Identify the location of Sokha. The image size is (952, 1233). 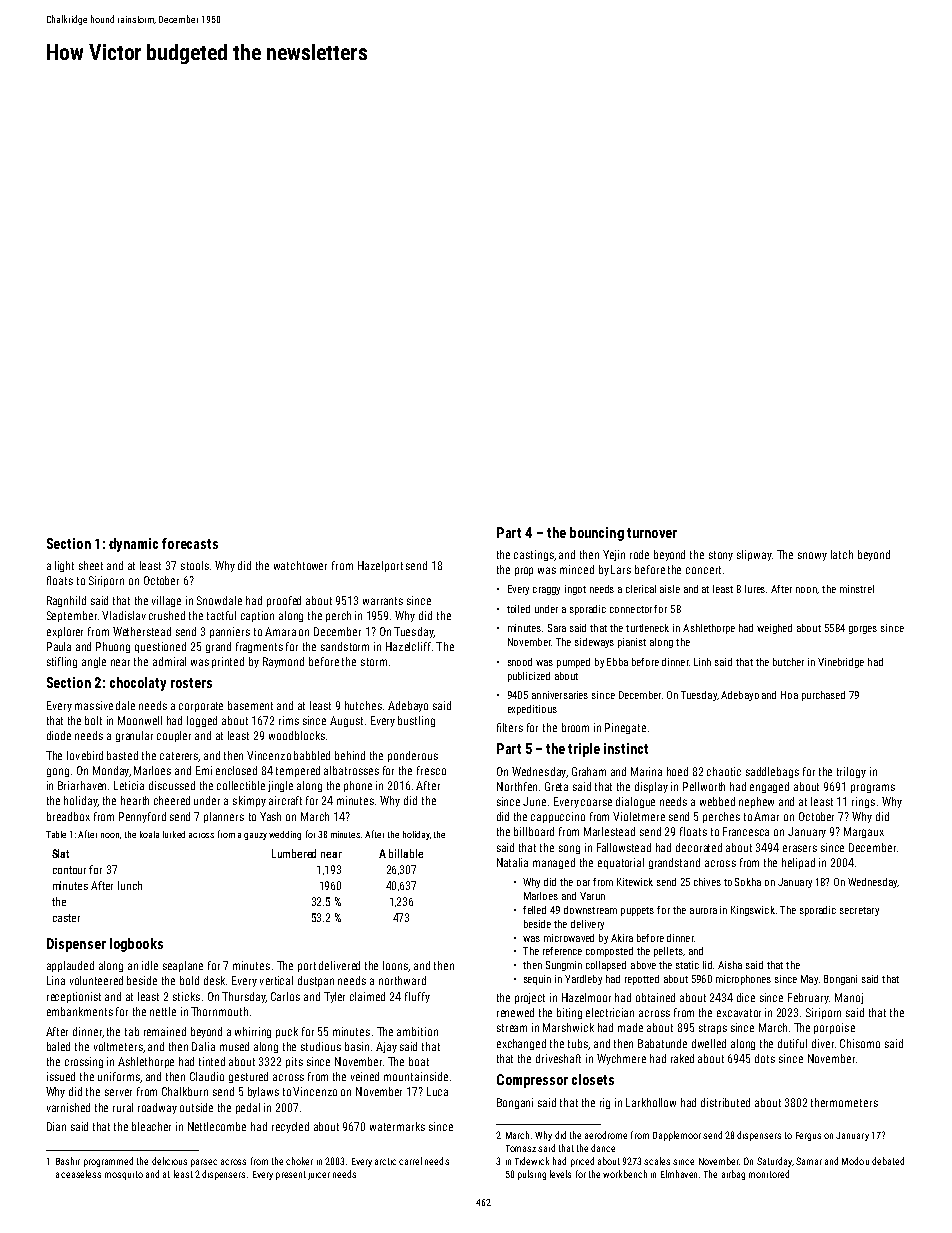
(748, 882).
